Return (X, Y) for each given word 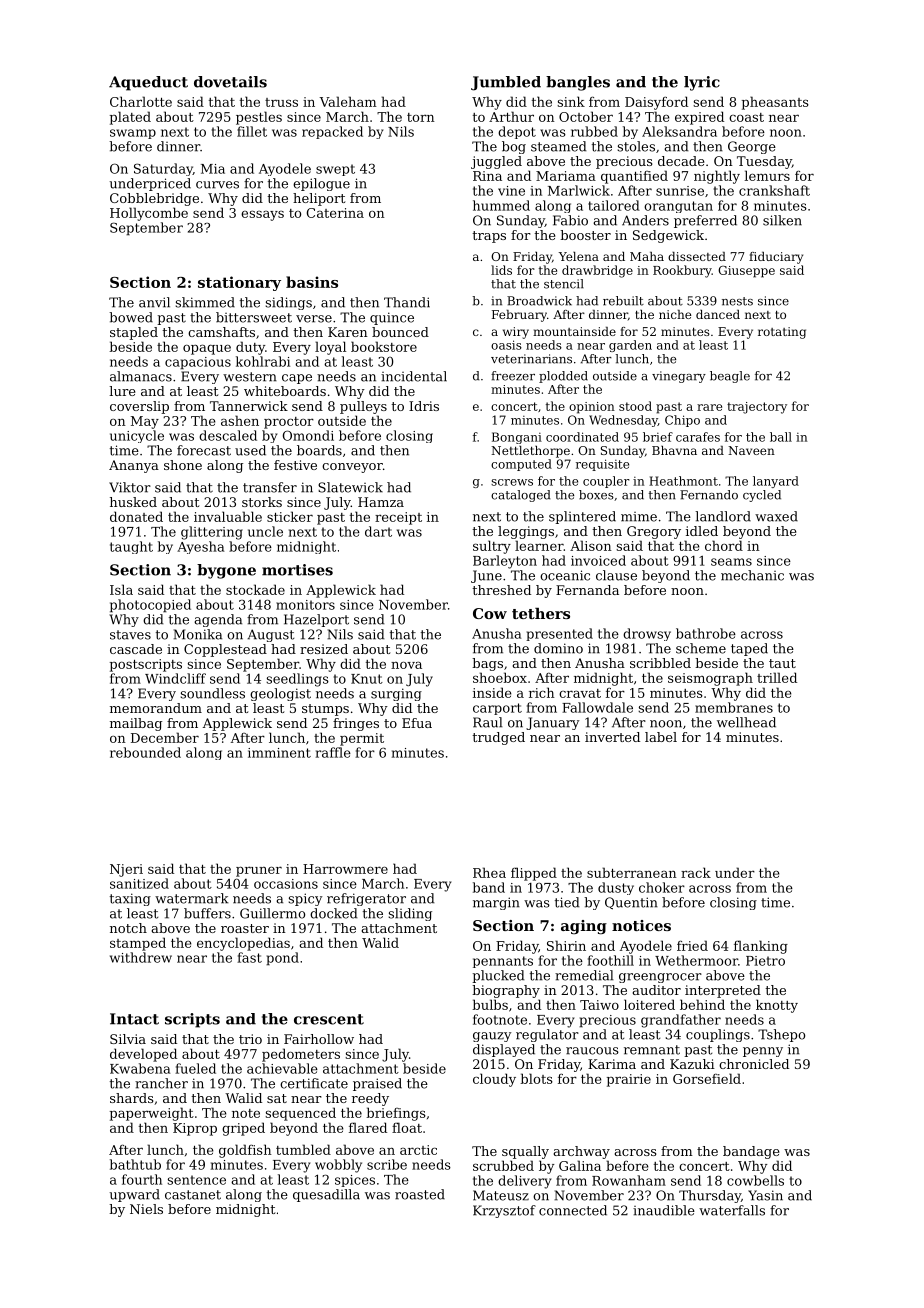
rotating (782, 333)
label (661, 737)
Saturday (163, 169)
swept (335, 170)
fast (249, 957)
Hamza (381, 502)
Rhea (489, 872)
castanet (193, 1195)
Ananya (134, 466)
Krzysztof (504, 1211)
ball (781, 437)
